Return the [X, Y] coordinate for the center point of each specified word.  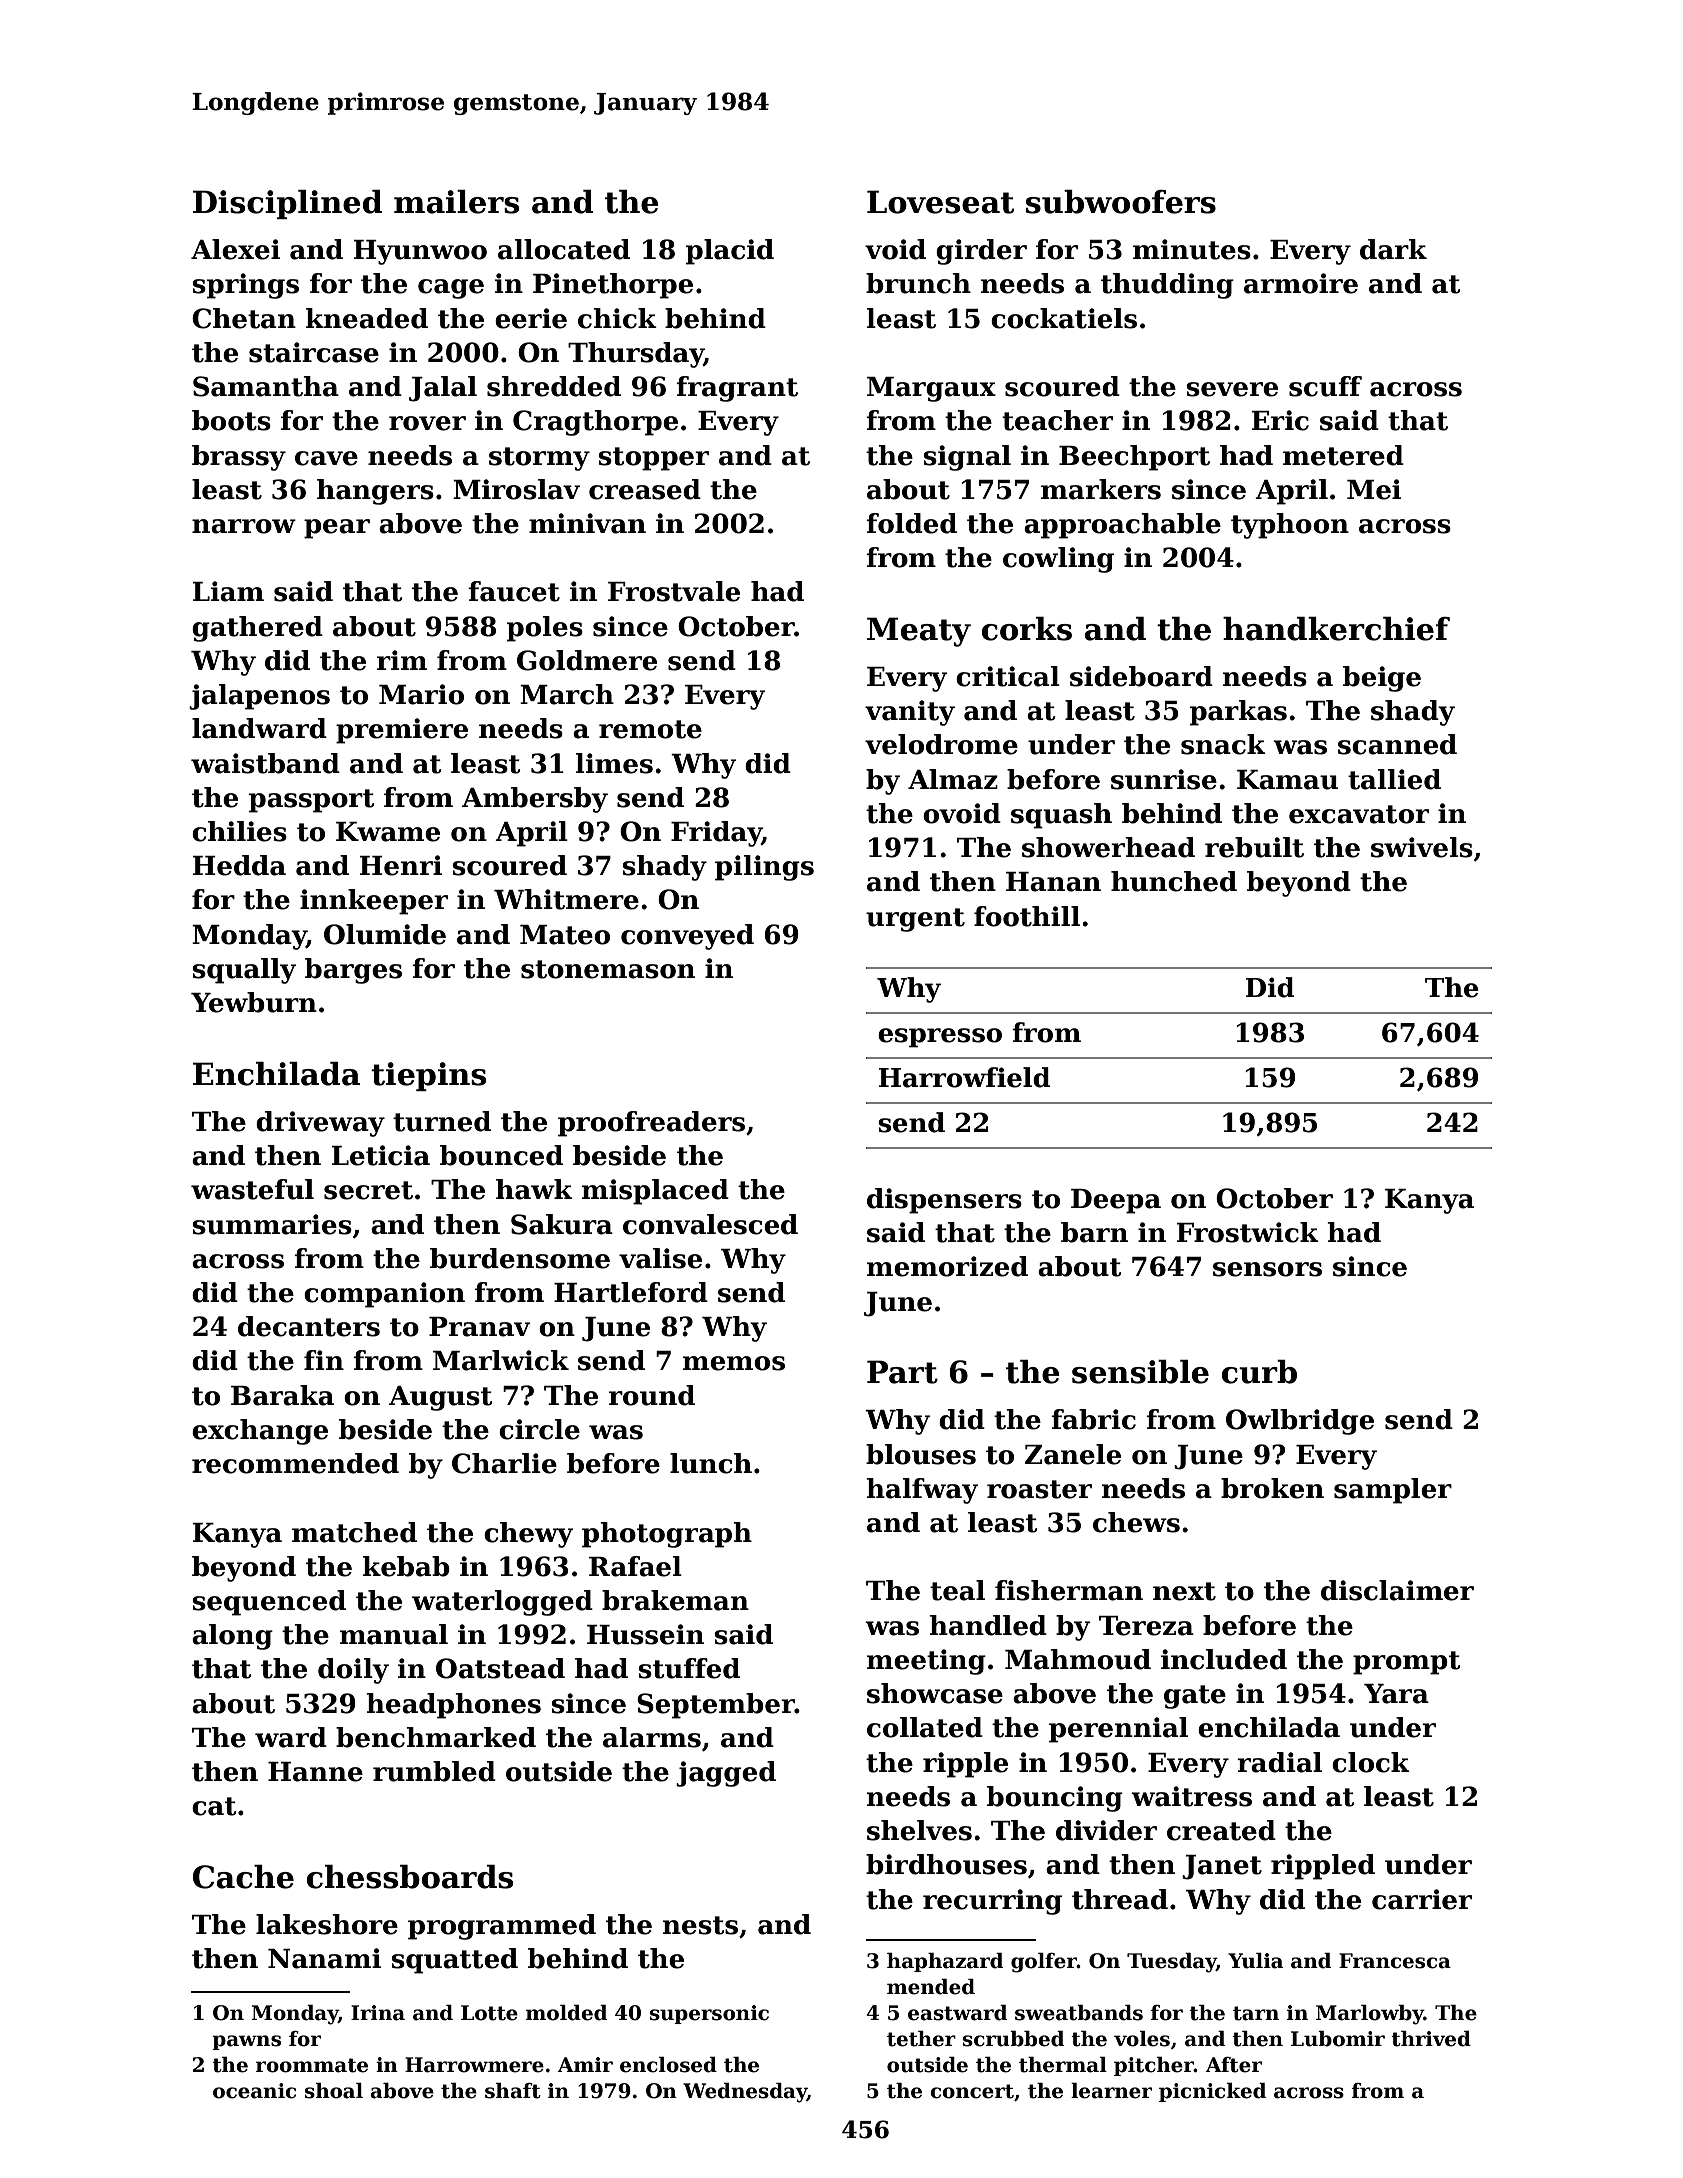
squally [244, 971]
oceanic [254, 2091]
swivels [1422, 847]
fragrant [737, 389]
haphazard [945, 1962]
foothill [1027, 916]
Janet [1222, 1867]
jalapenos [259, 697]
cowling [1058, 560]
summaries [272, 1224]
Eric [1280, 420]
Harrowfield [964, 1077]
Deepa [1116, 1201]
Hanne [315, 1772]
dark [1393, 249]
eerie [531, 318]
